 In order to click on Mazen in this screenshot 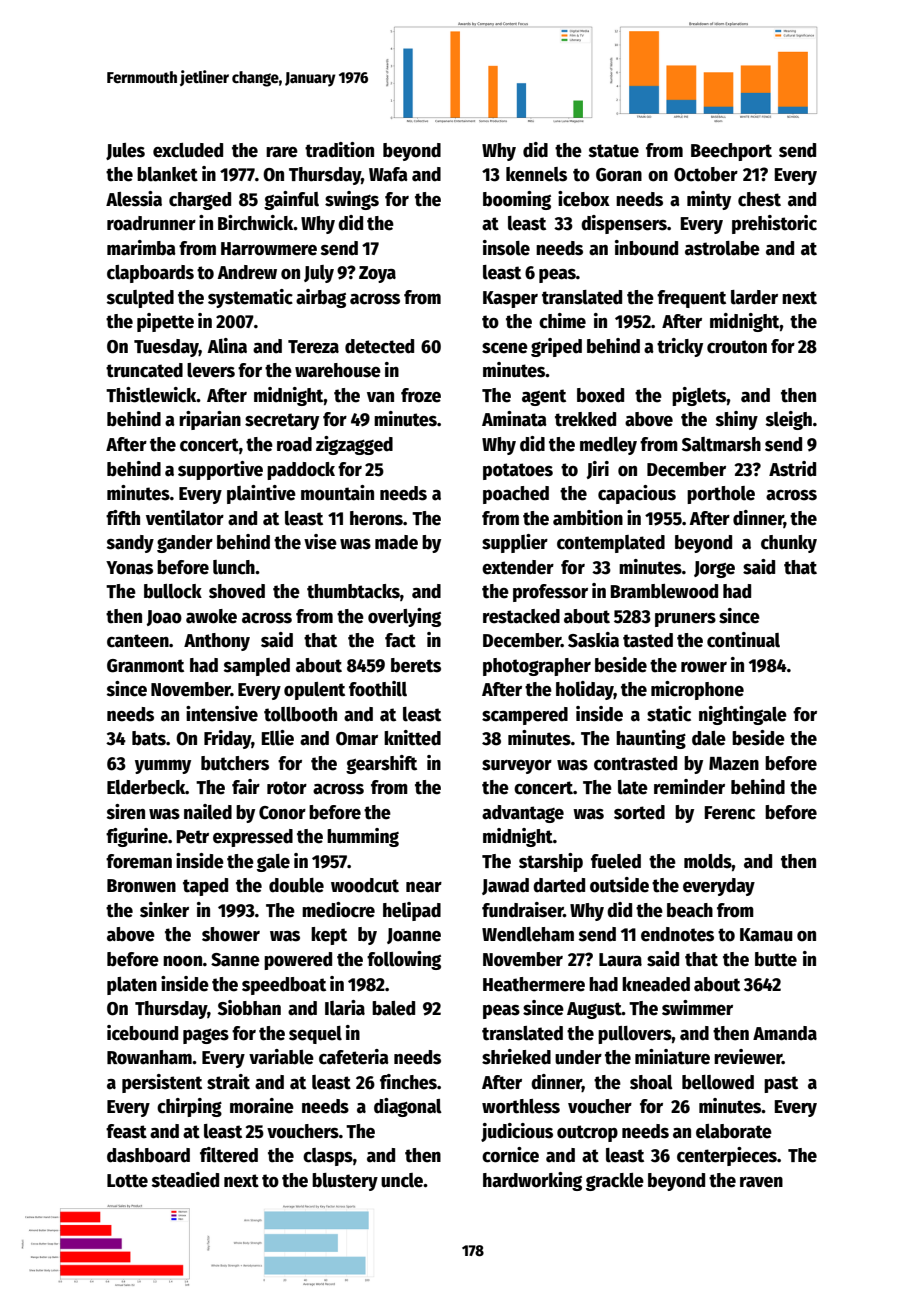, I will do `click(734, 764)`.
